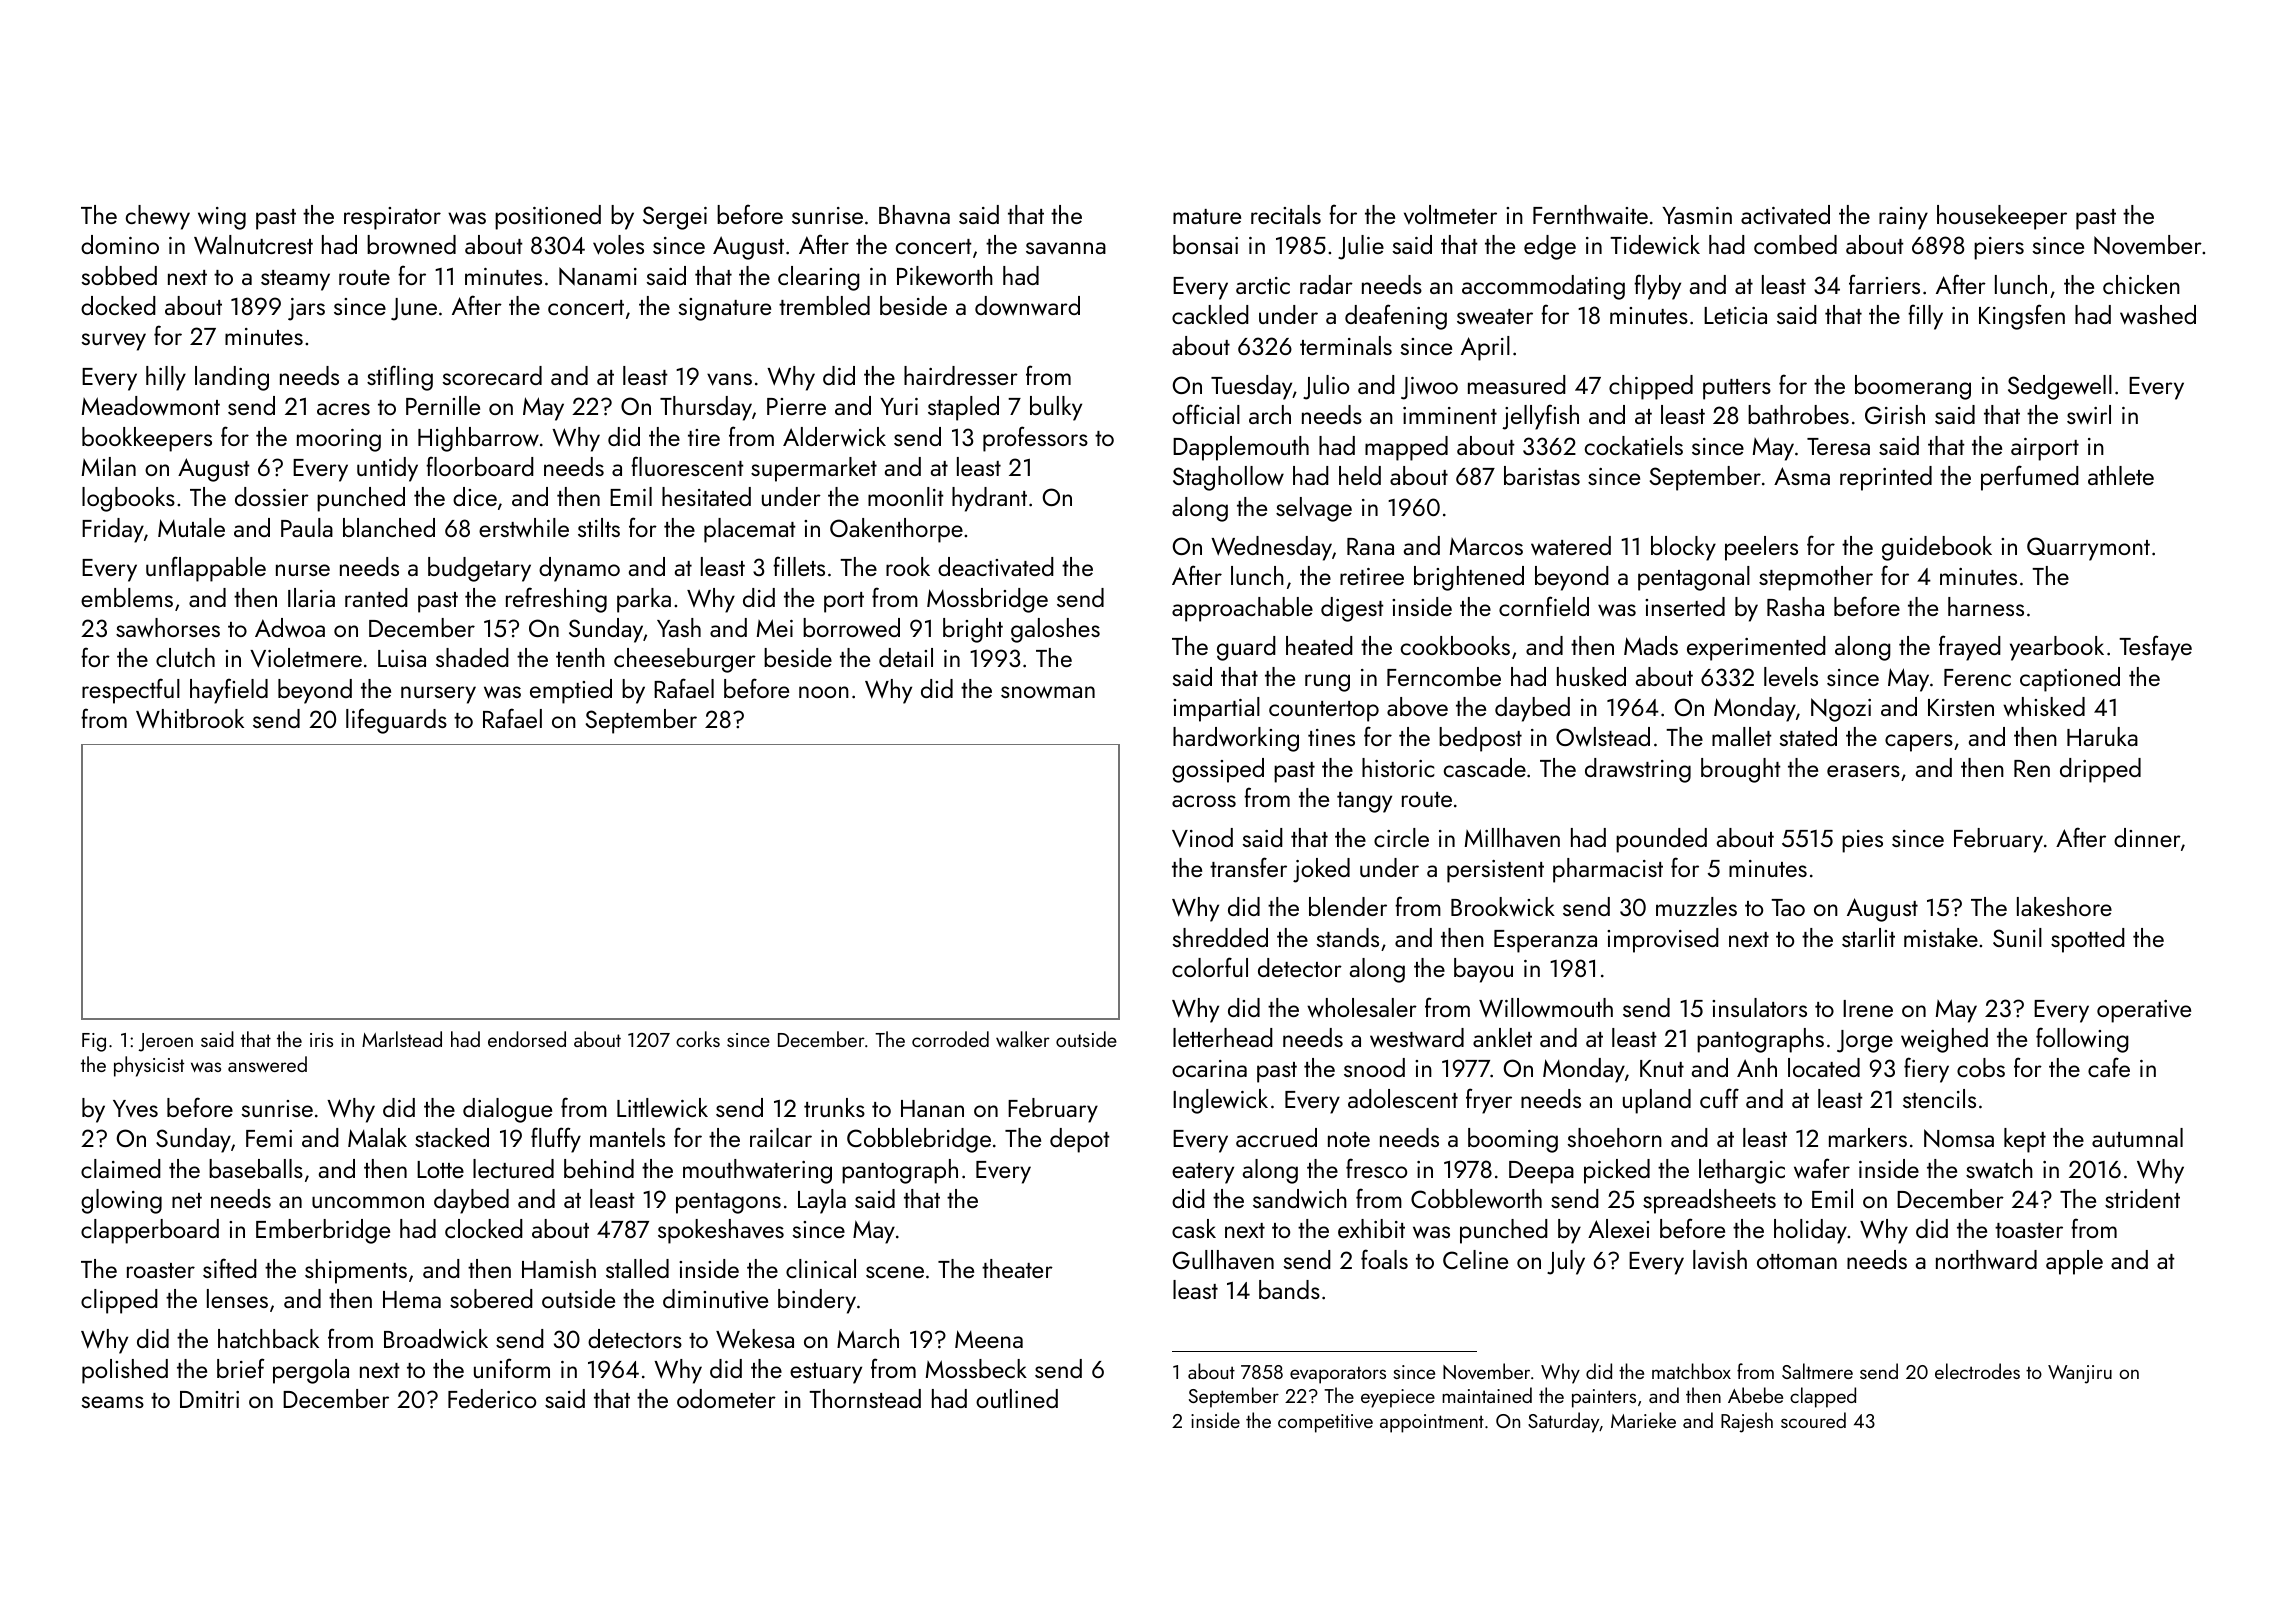 This screenshot has width=2292, height=1620. I want to click on peelers, so click(1761, 548).
